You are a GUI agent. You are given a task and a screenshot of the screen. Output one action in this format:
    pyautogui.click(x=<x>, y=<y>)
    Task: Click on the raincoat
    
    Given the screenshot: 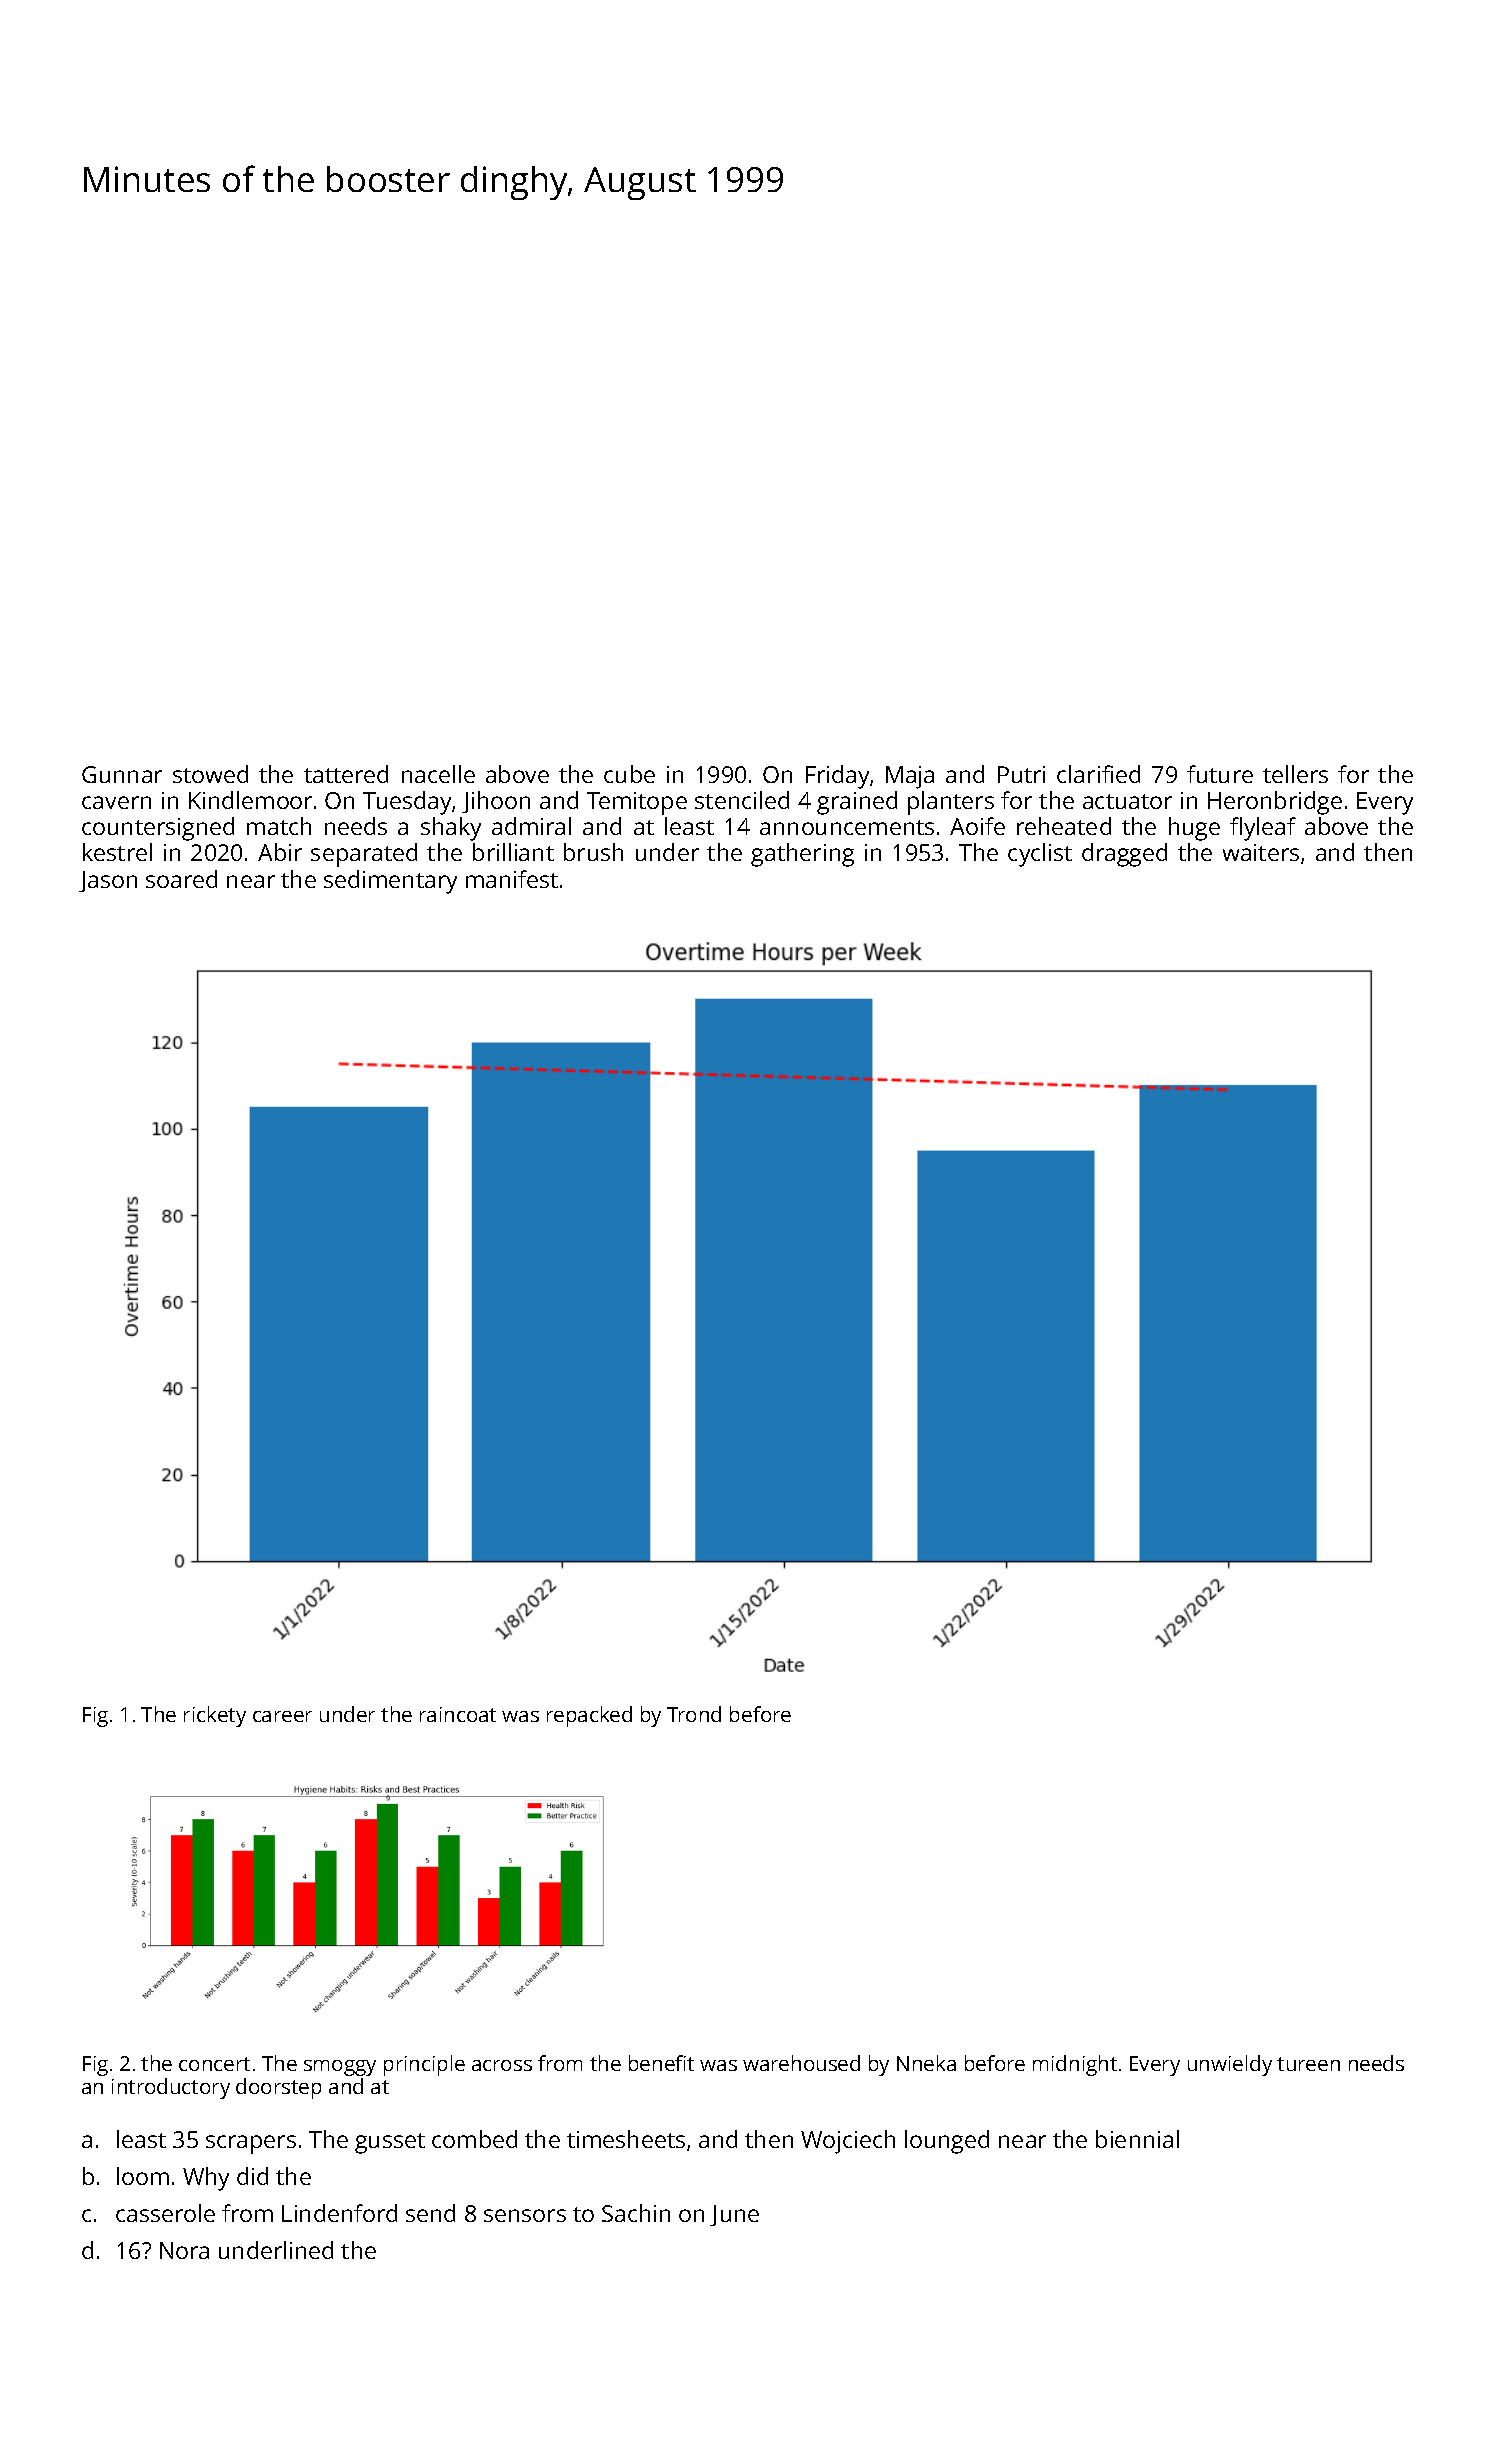 What is the action you would take?
    pyautogui.click(x=458, y=1714)
